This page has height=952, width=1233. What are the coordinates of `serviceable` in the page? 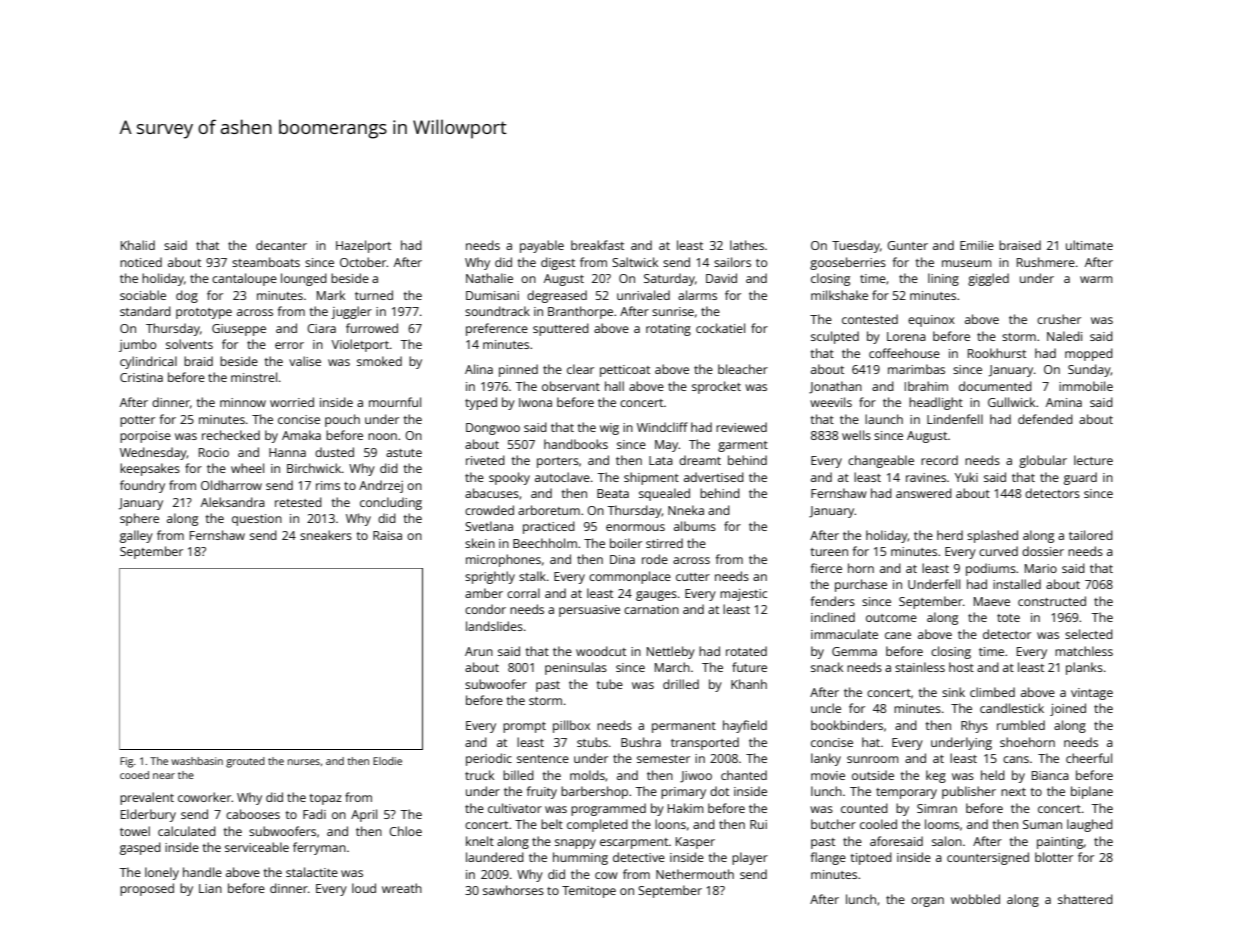 It's located at (257, 847).
